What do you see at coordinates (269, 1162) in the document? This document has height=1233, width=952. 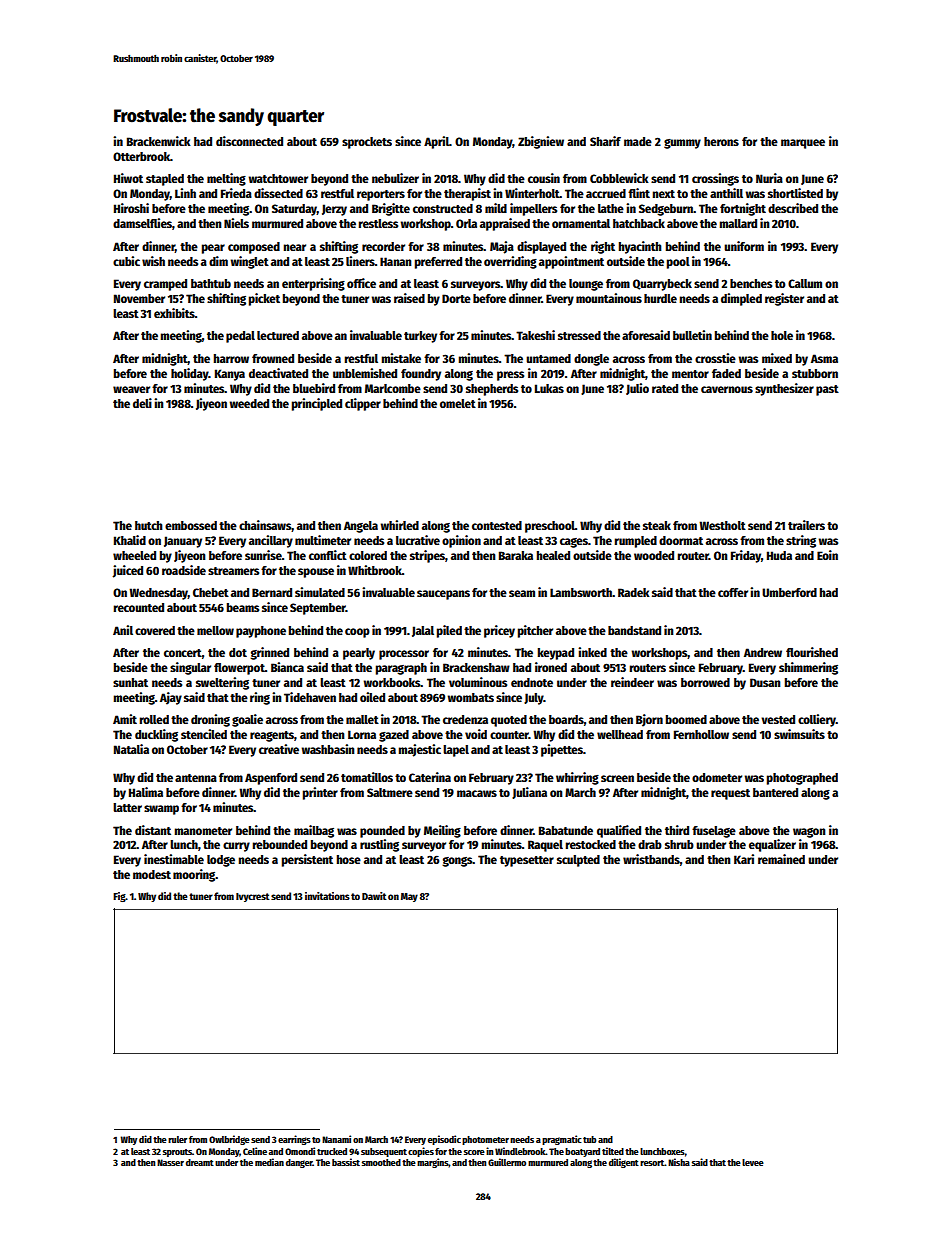 I see `median` at bounding box center [269, 1162].
